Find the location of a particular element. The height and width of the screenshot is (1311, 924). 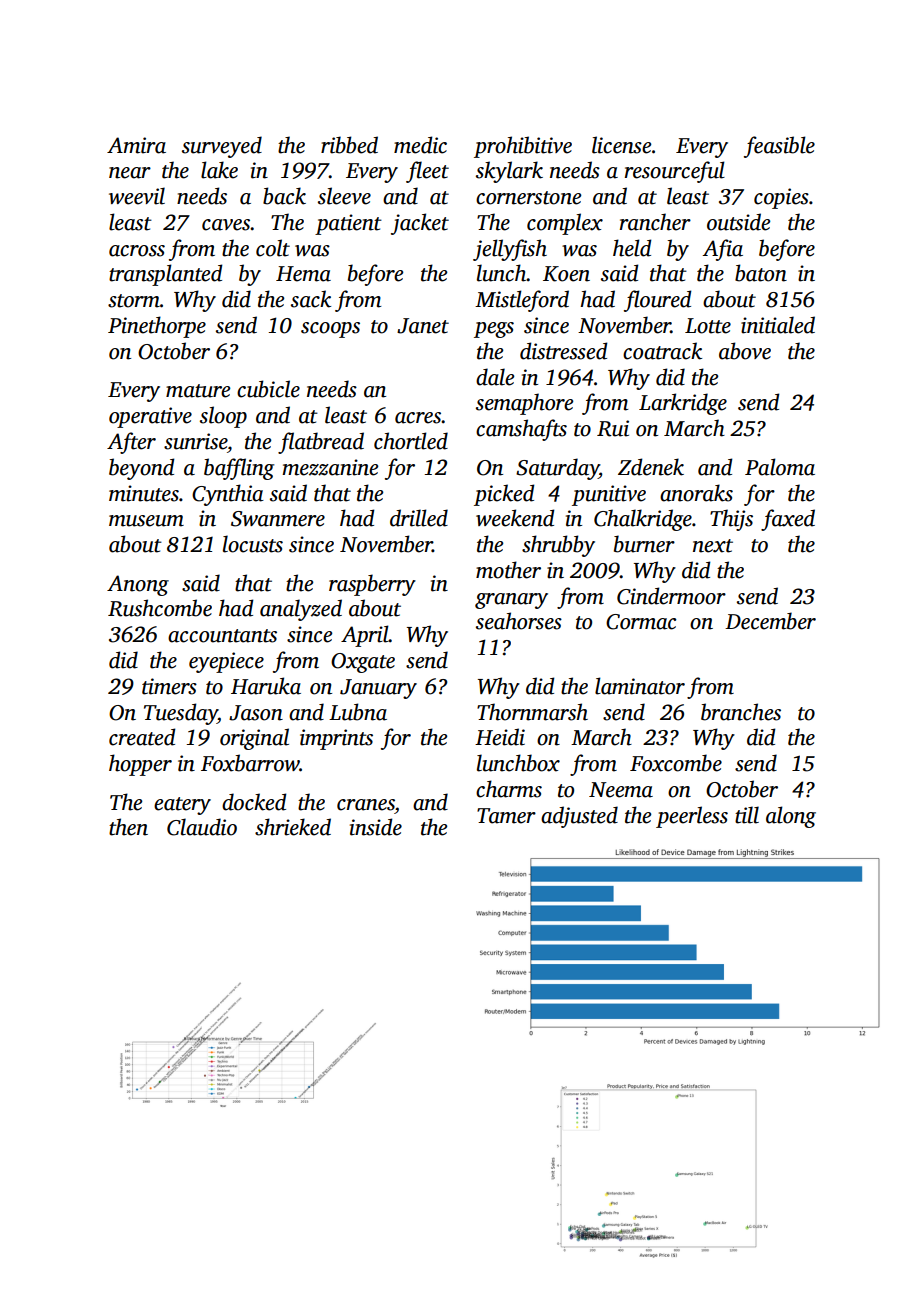

Claudio is located at coordinates (202, 827).
